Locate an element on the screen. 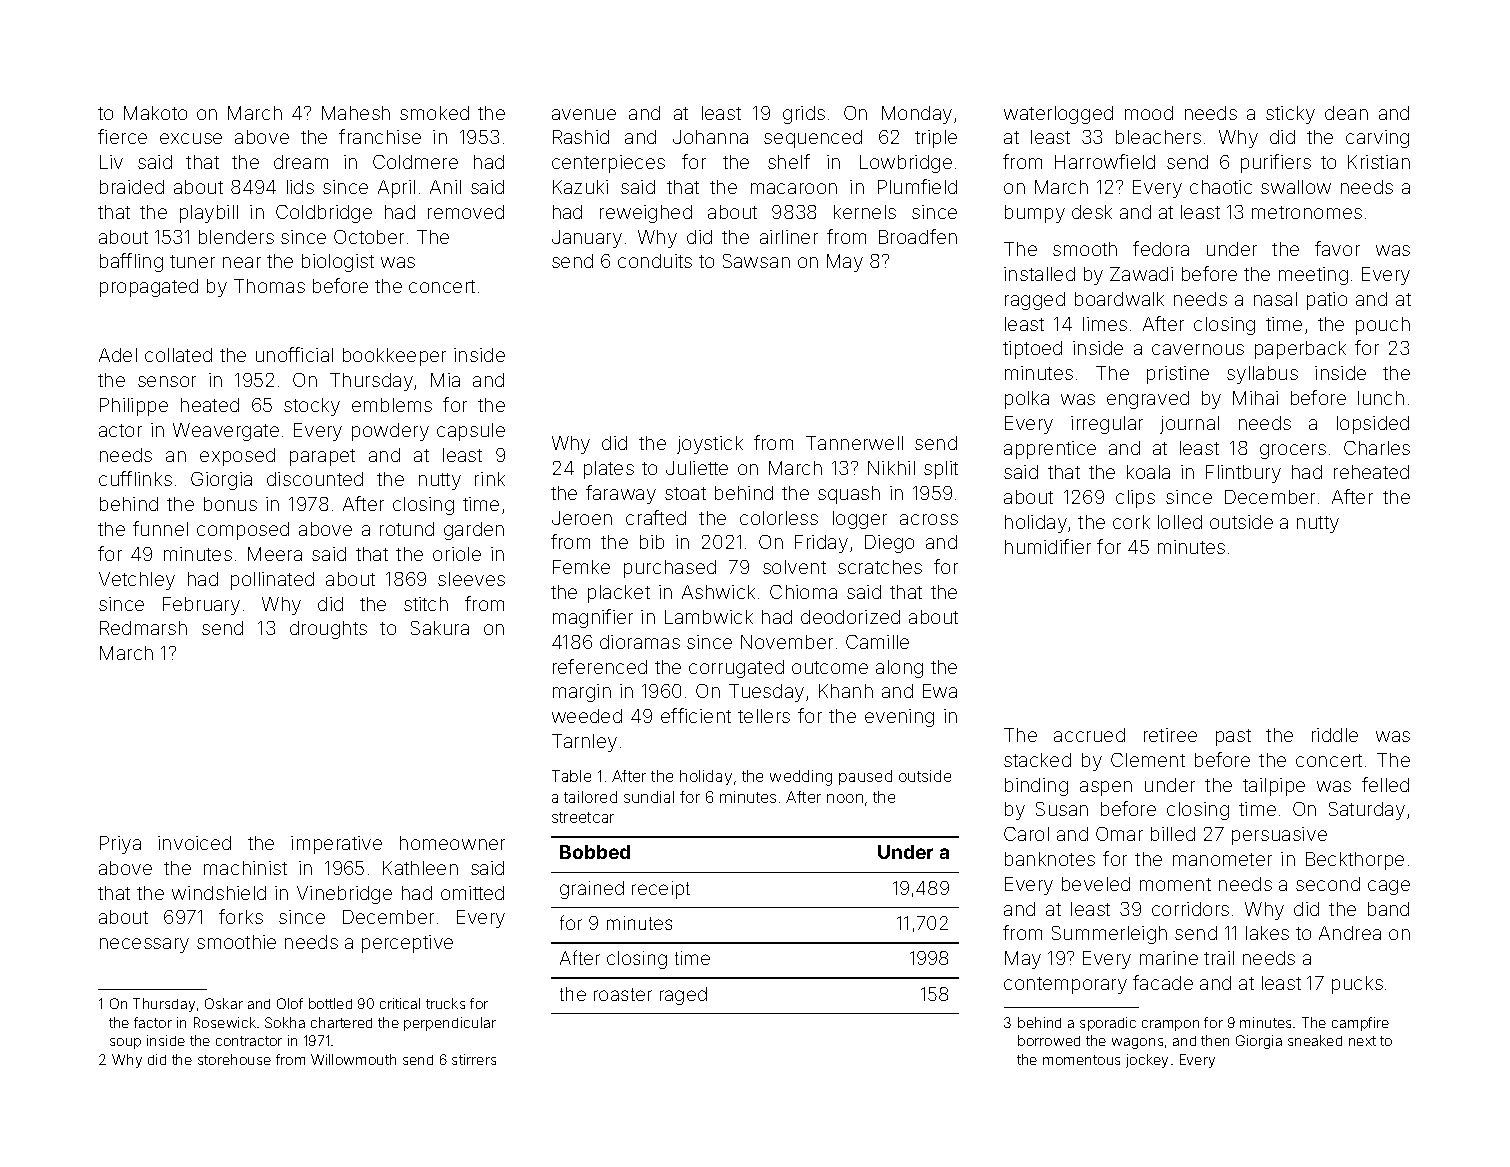 The width and height of the screenshot is (1510, 1167). grids is located at coordinates (804, 115).
